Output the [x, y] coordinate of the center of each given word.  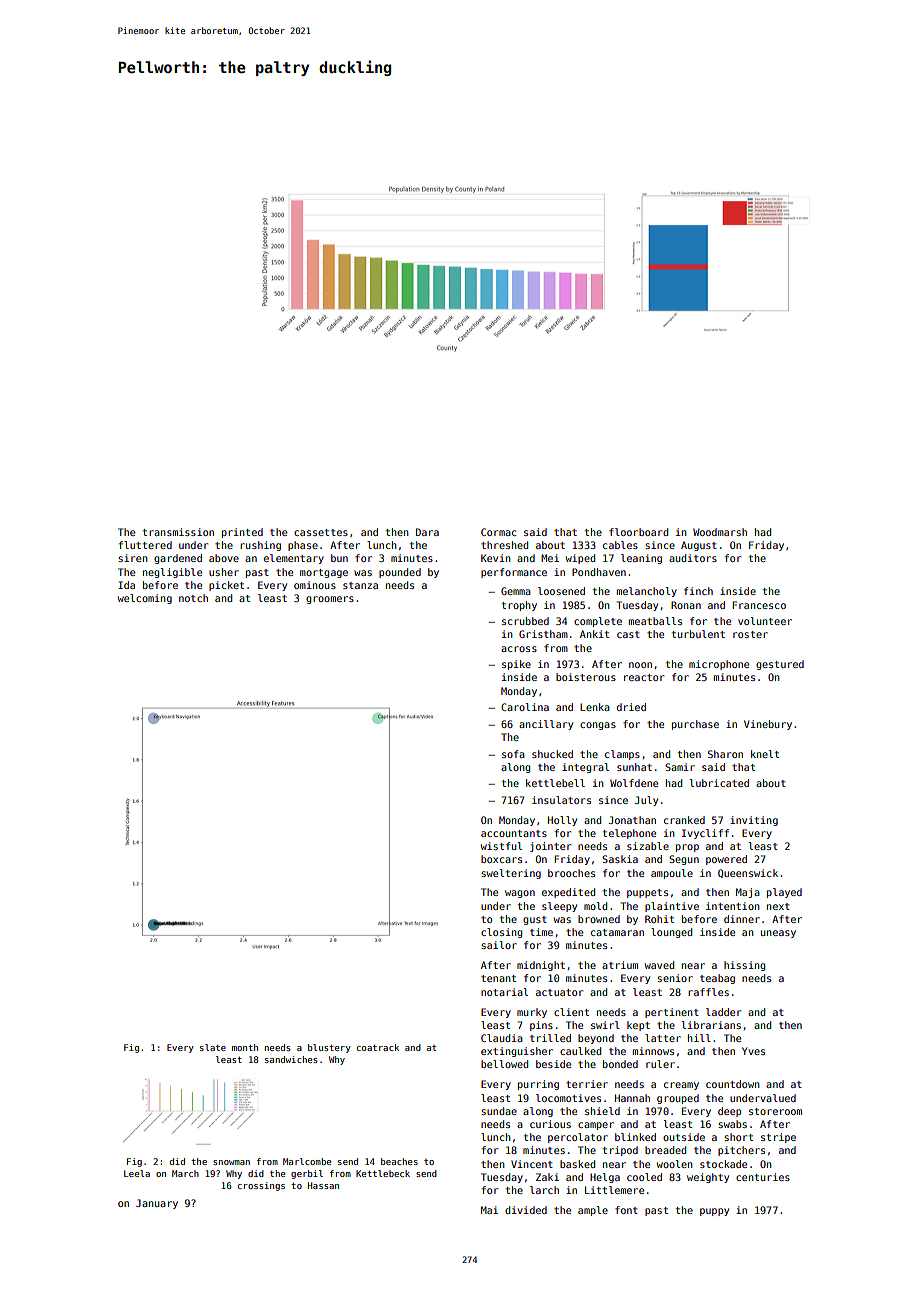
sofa [513, 754]
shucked [552, 754]
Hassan [323, 1185]
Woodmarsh [720, 532]
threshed [504, 545]
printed [242, 533]
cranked [684, 820]
